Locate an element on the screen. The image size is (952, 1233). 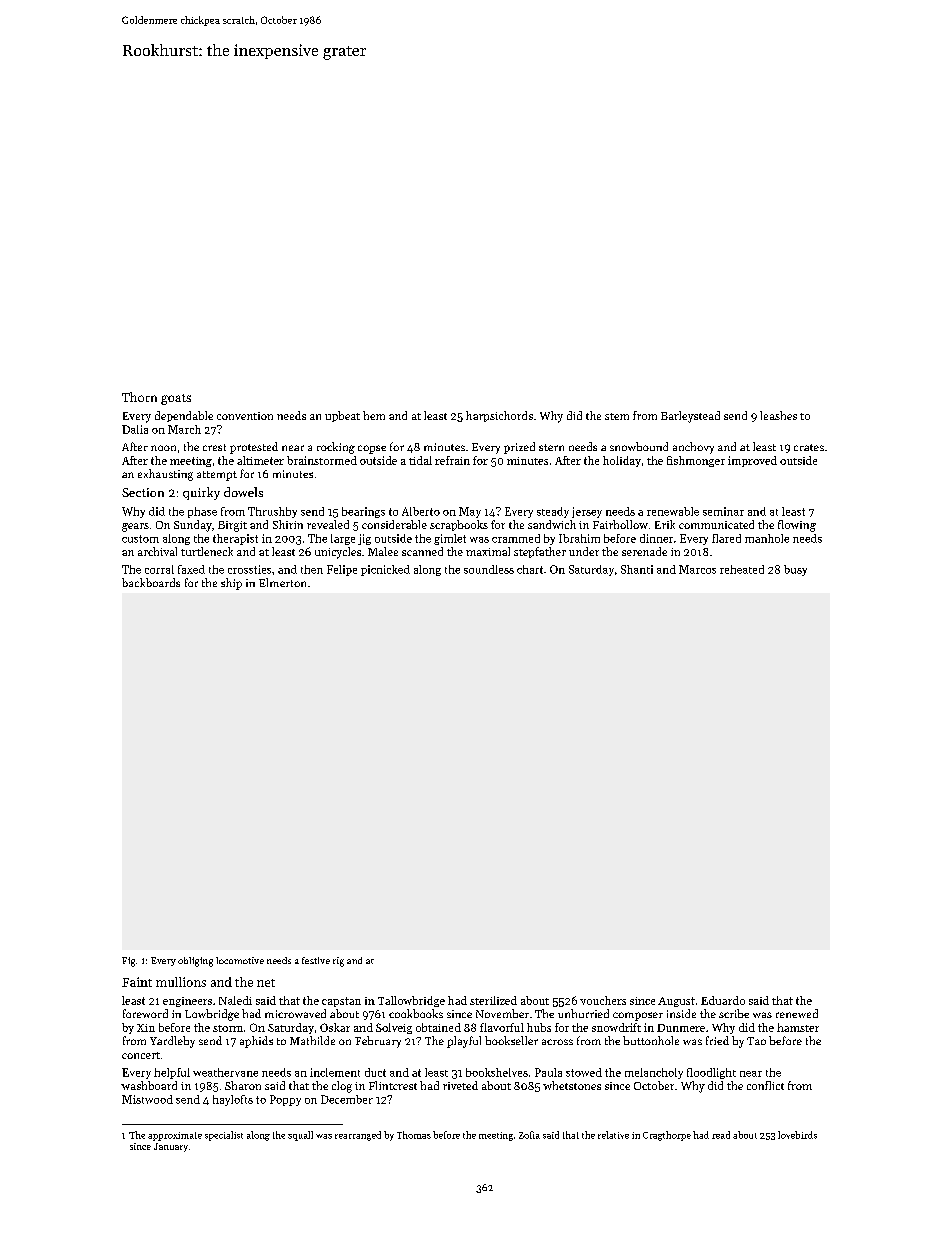
capstan is located at coordinates (341, 1002).
